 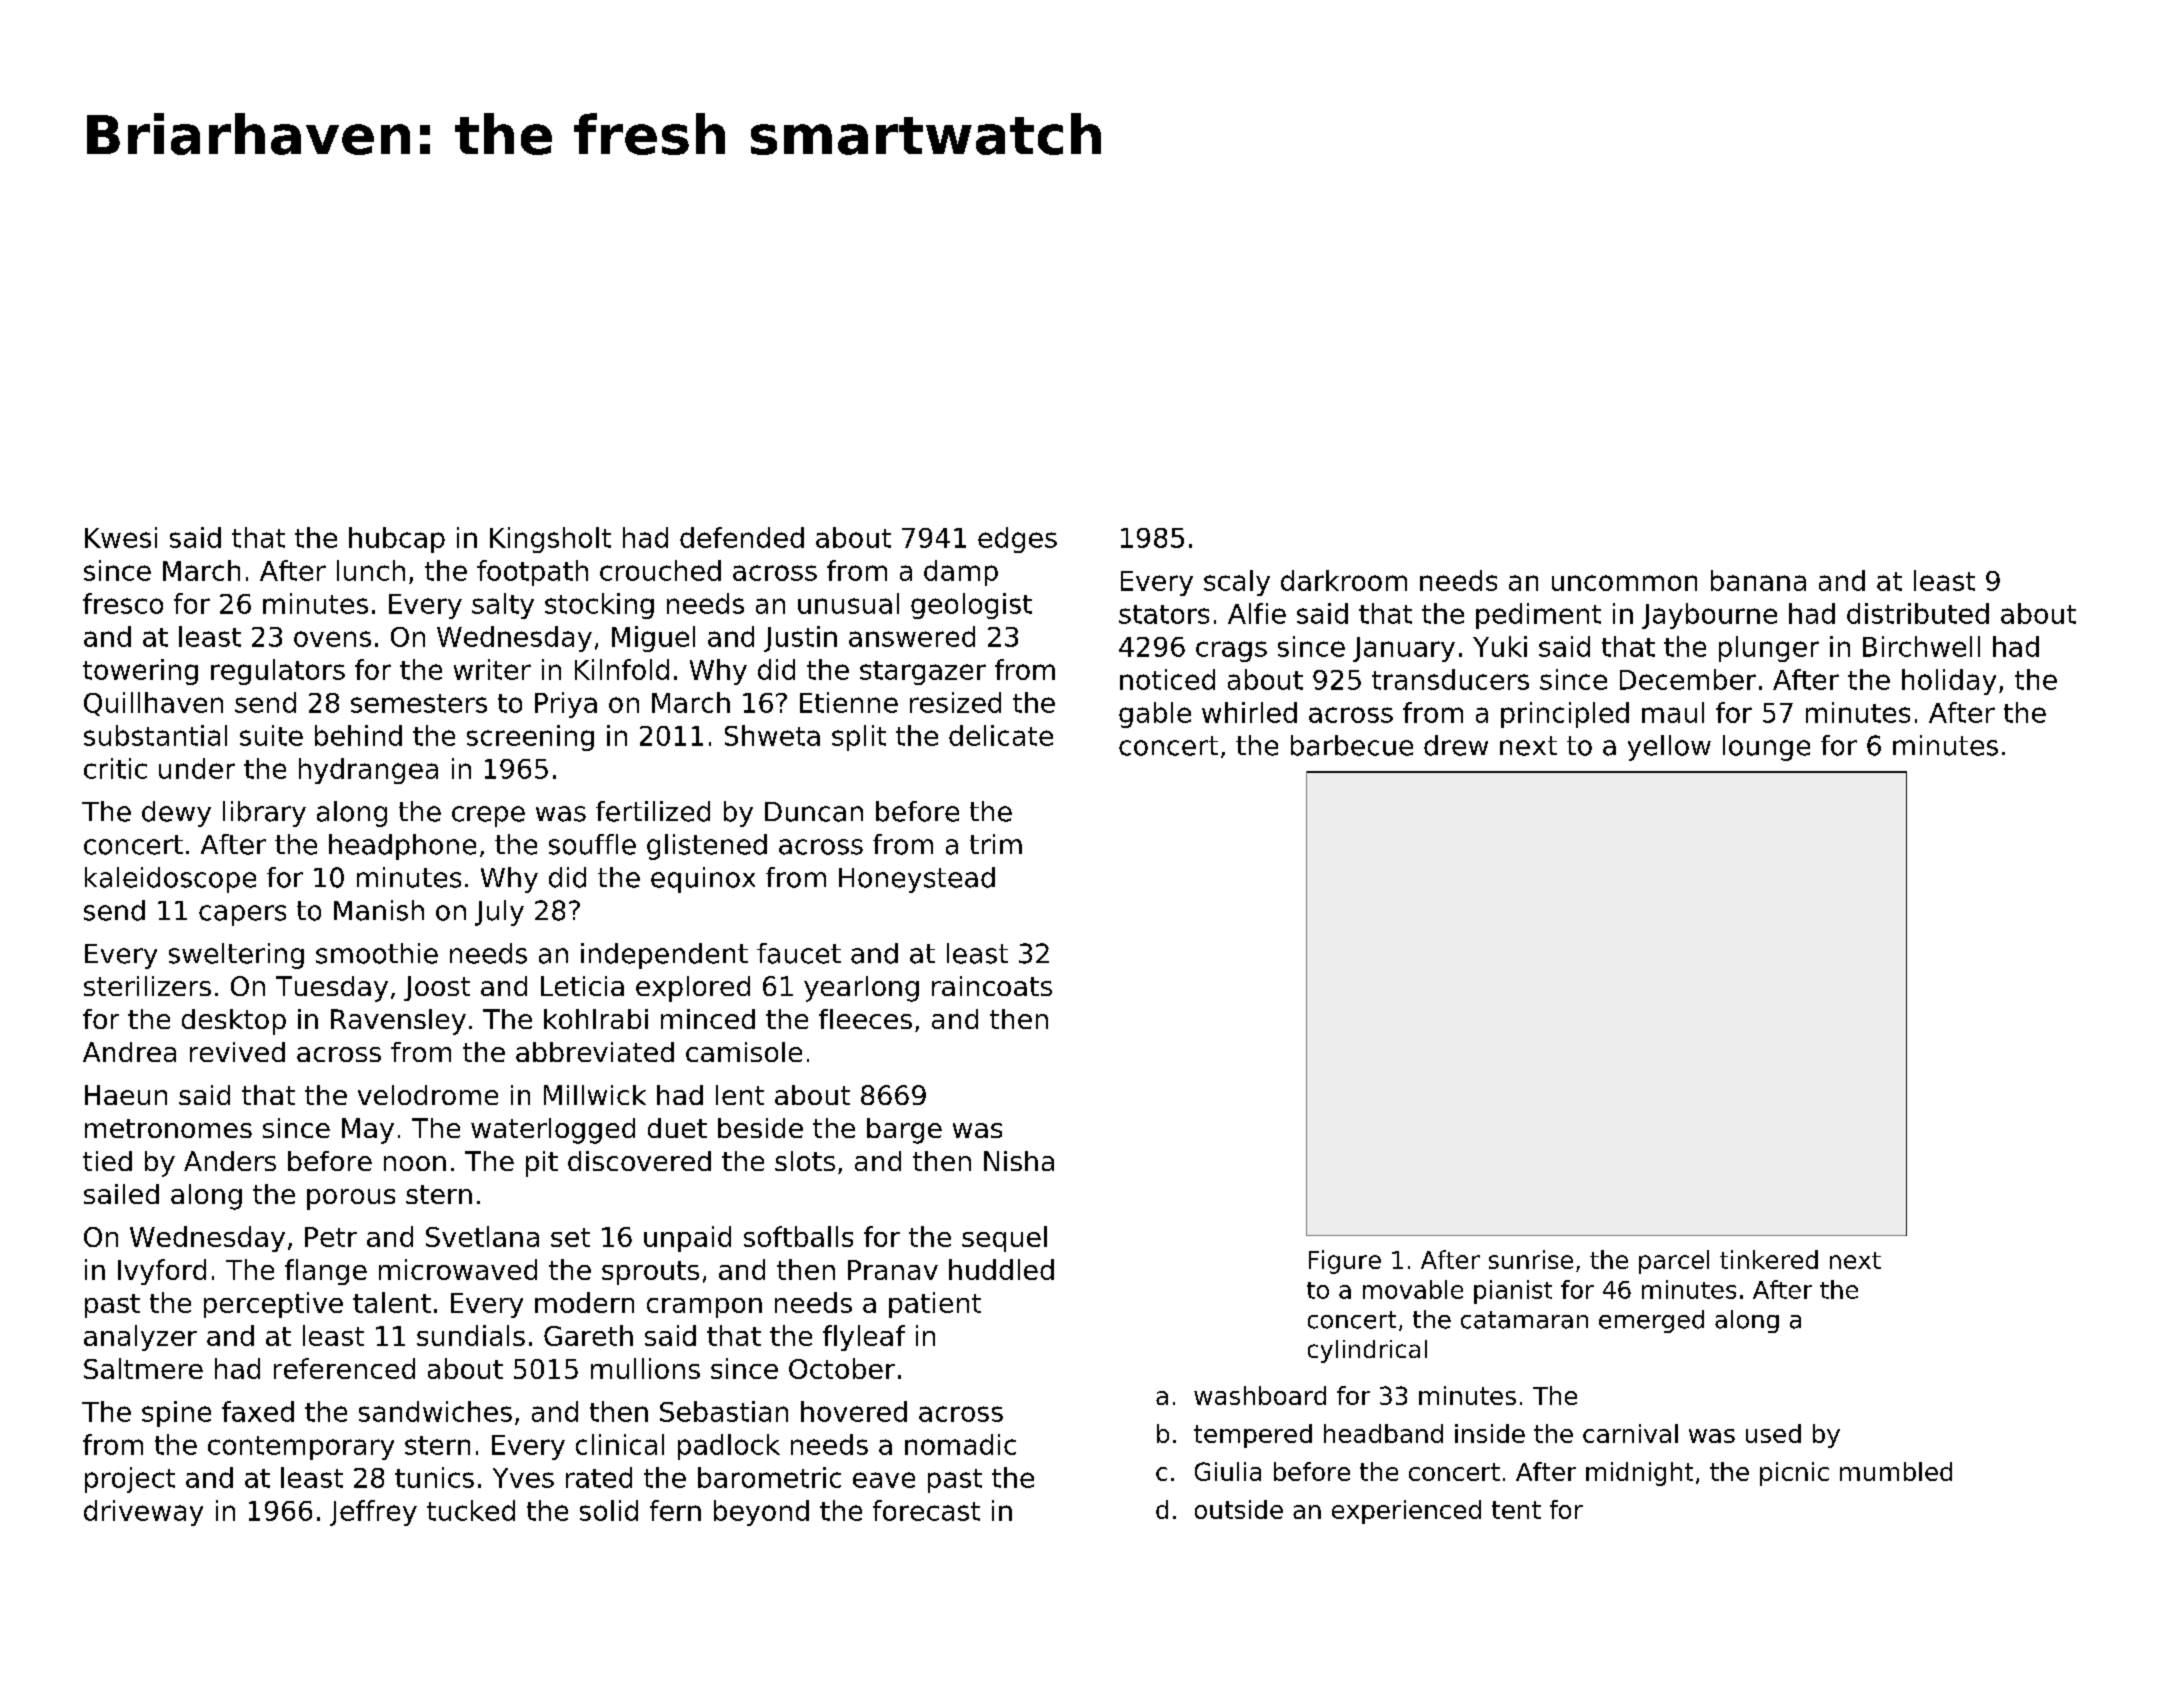 I want to click on Kingsholt, so click(x=550, y=540).
